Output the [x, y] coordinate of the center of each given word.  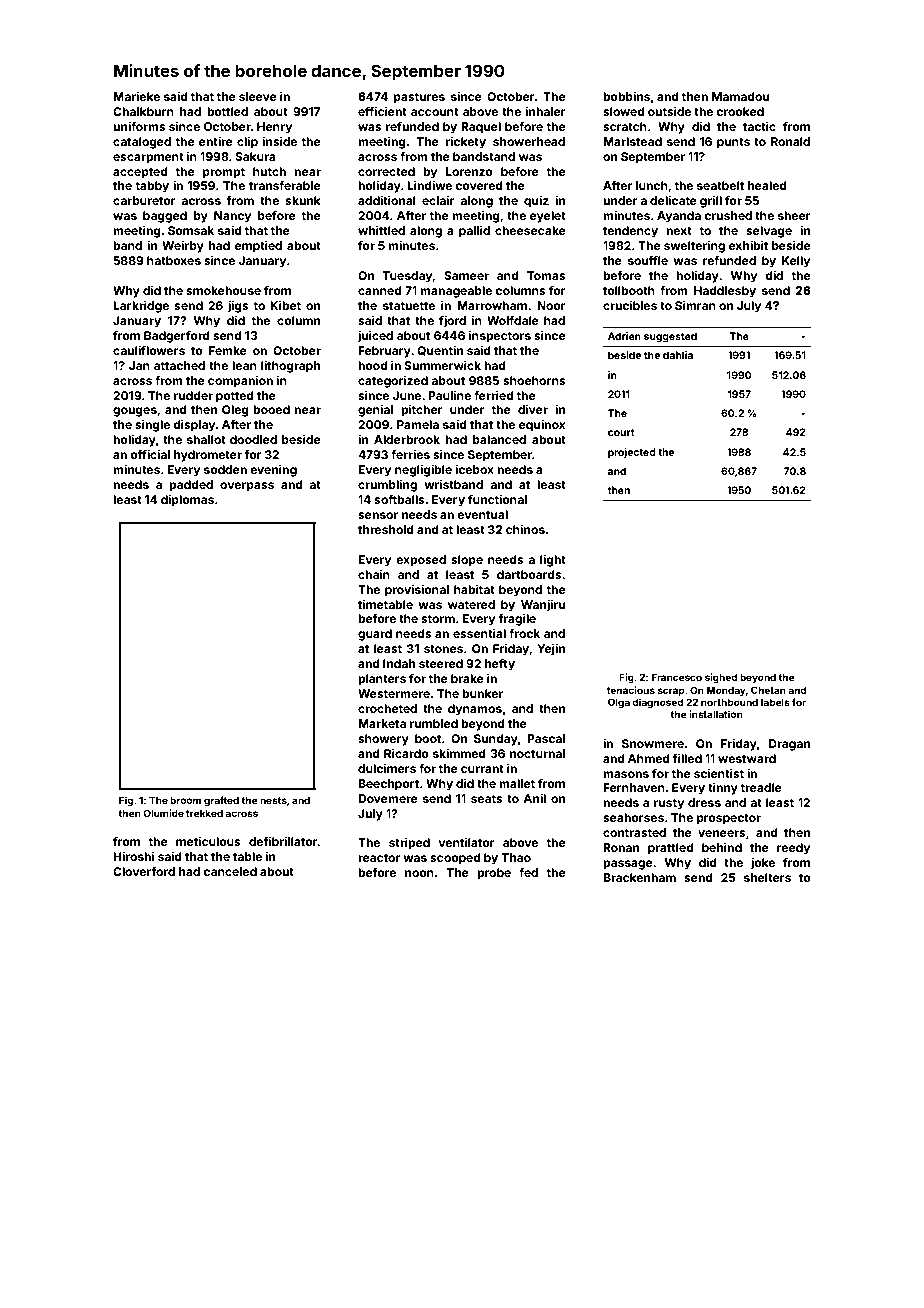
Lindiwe [429, 185]
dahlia [678, 355]
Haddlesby [725, 292]
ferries [410, 454]
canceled [230, 871]
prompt [224, 173]
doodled [253, 439]
